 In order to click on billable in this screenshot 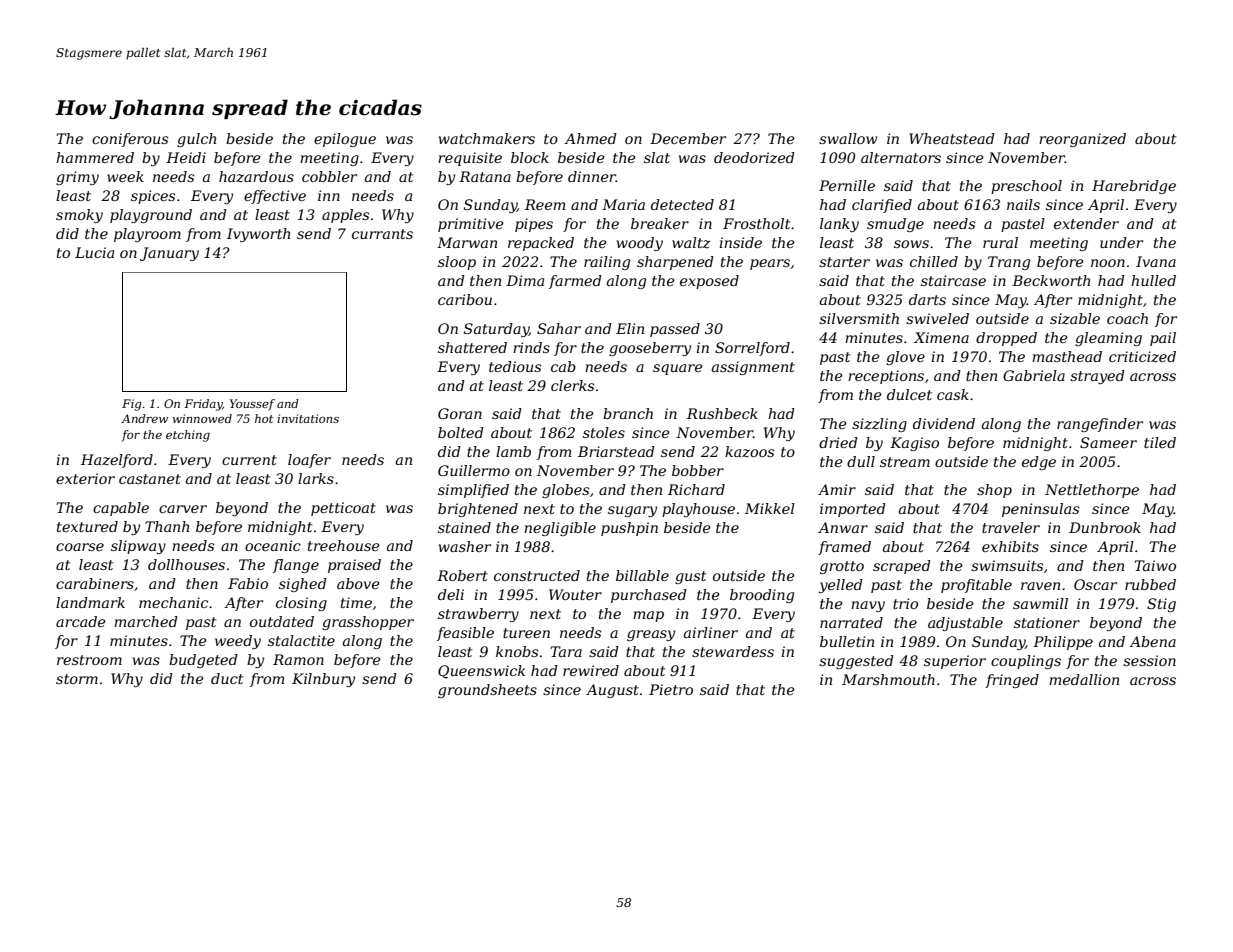, I will do `click(642, 575)`.
